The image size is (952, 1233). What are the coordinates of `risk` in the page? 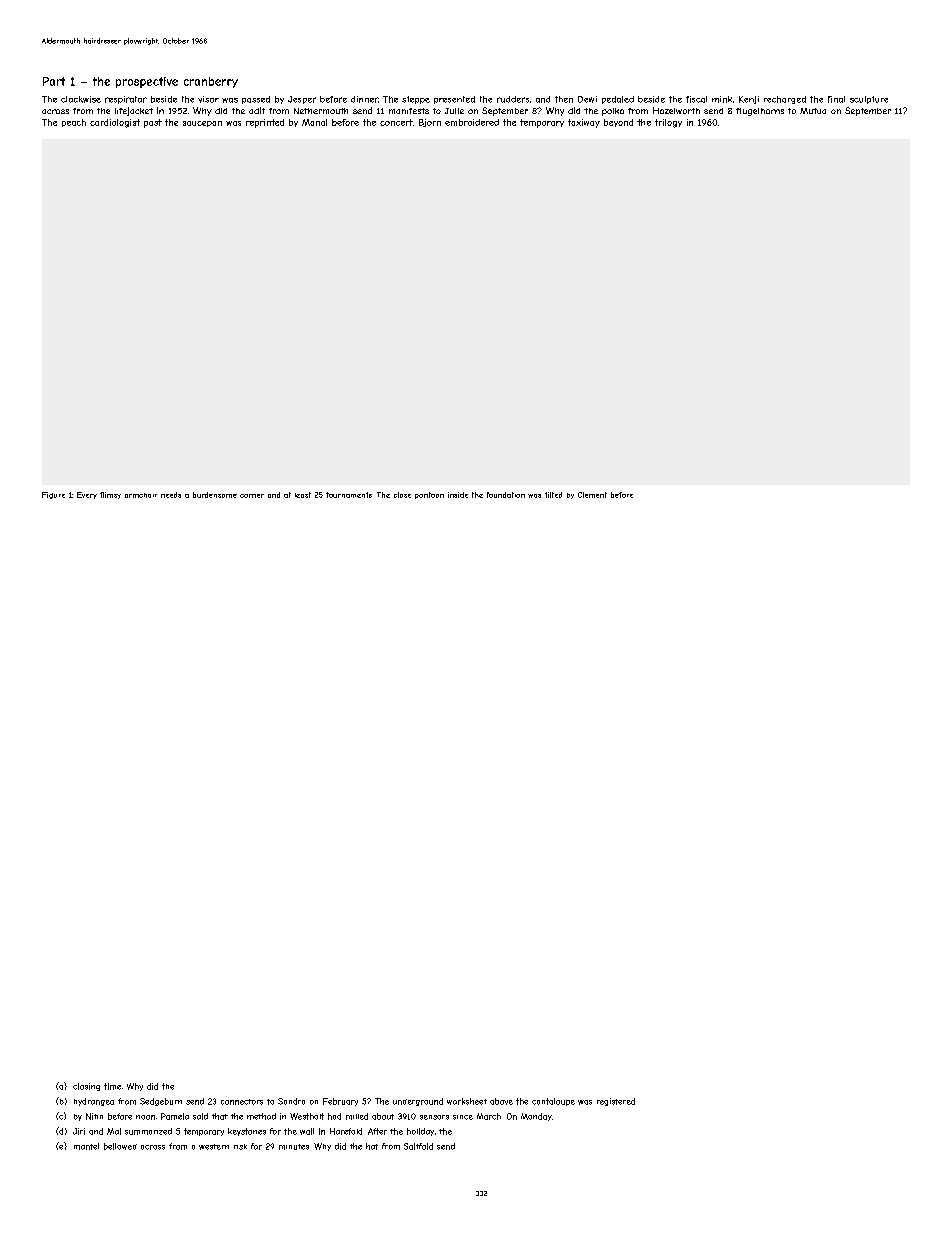 It's located at (240, 1147).
